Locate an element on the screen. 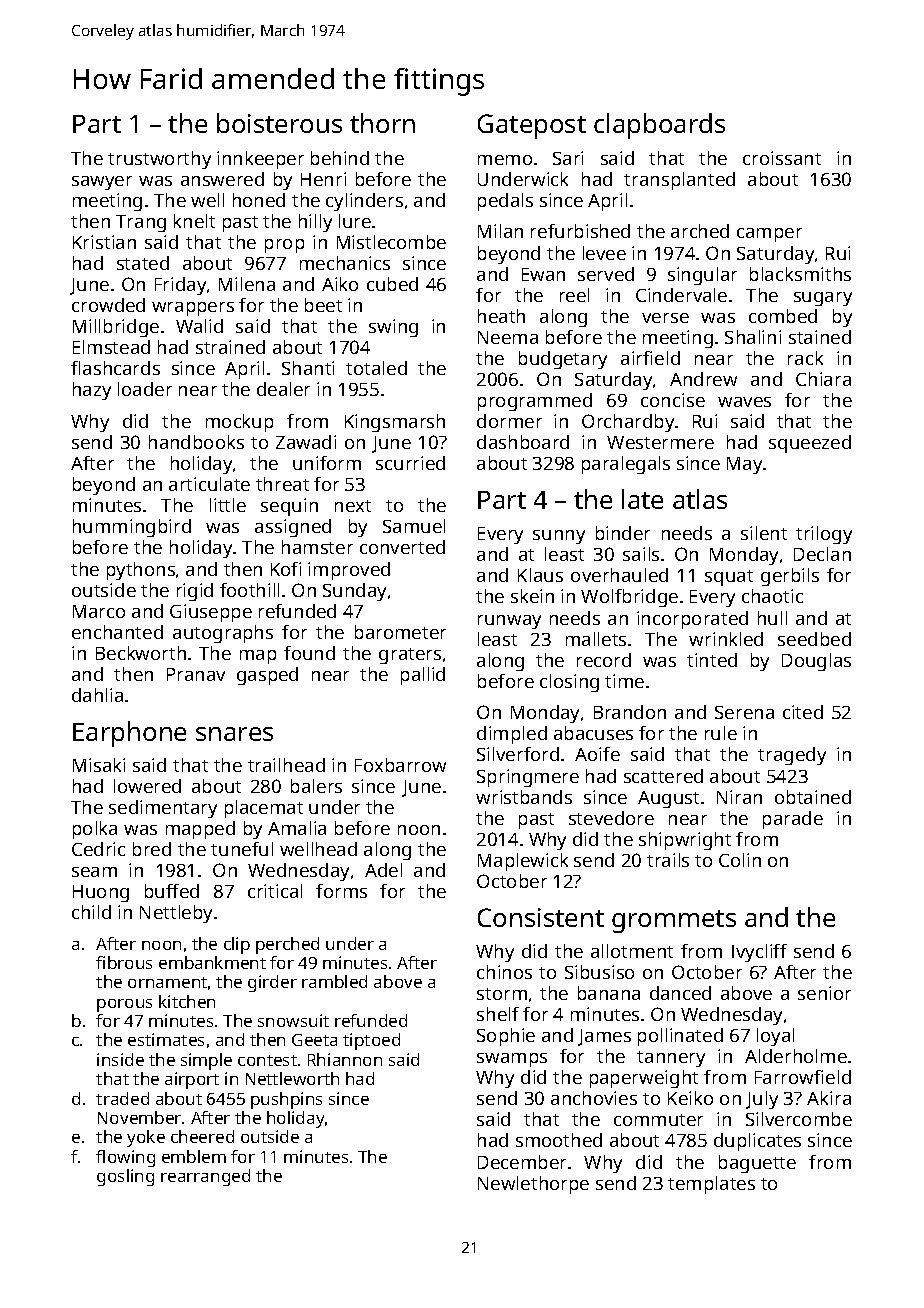 The height and width of the screenshot is (1308, 924). record is located at coordinates (604, 660).
